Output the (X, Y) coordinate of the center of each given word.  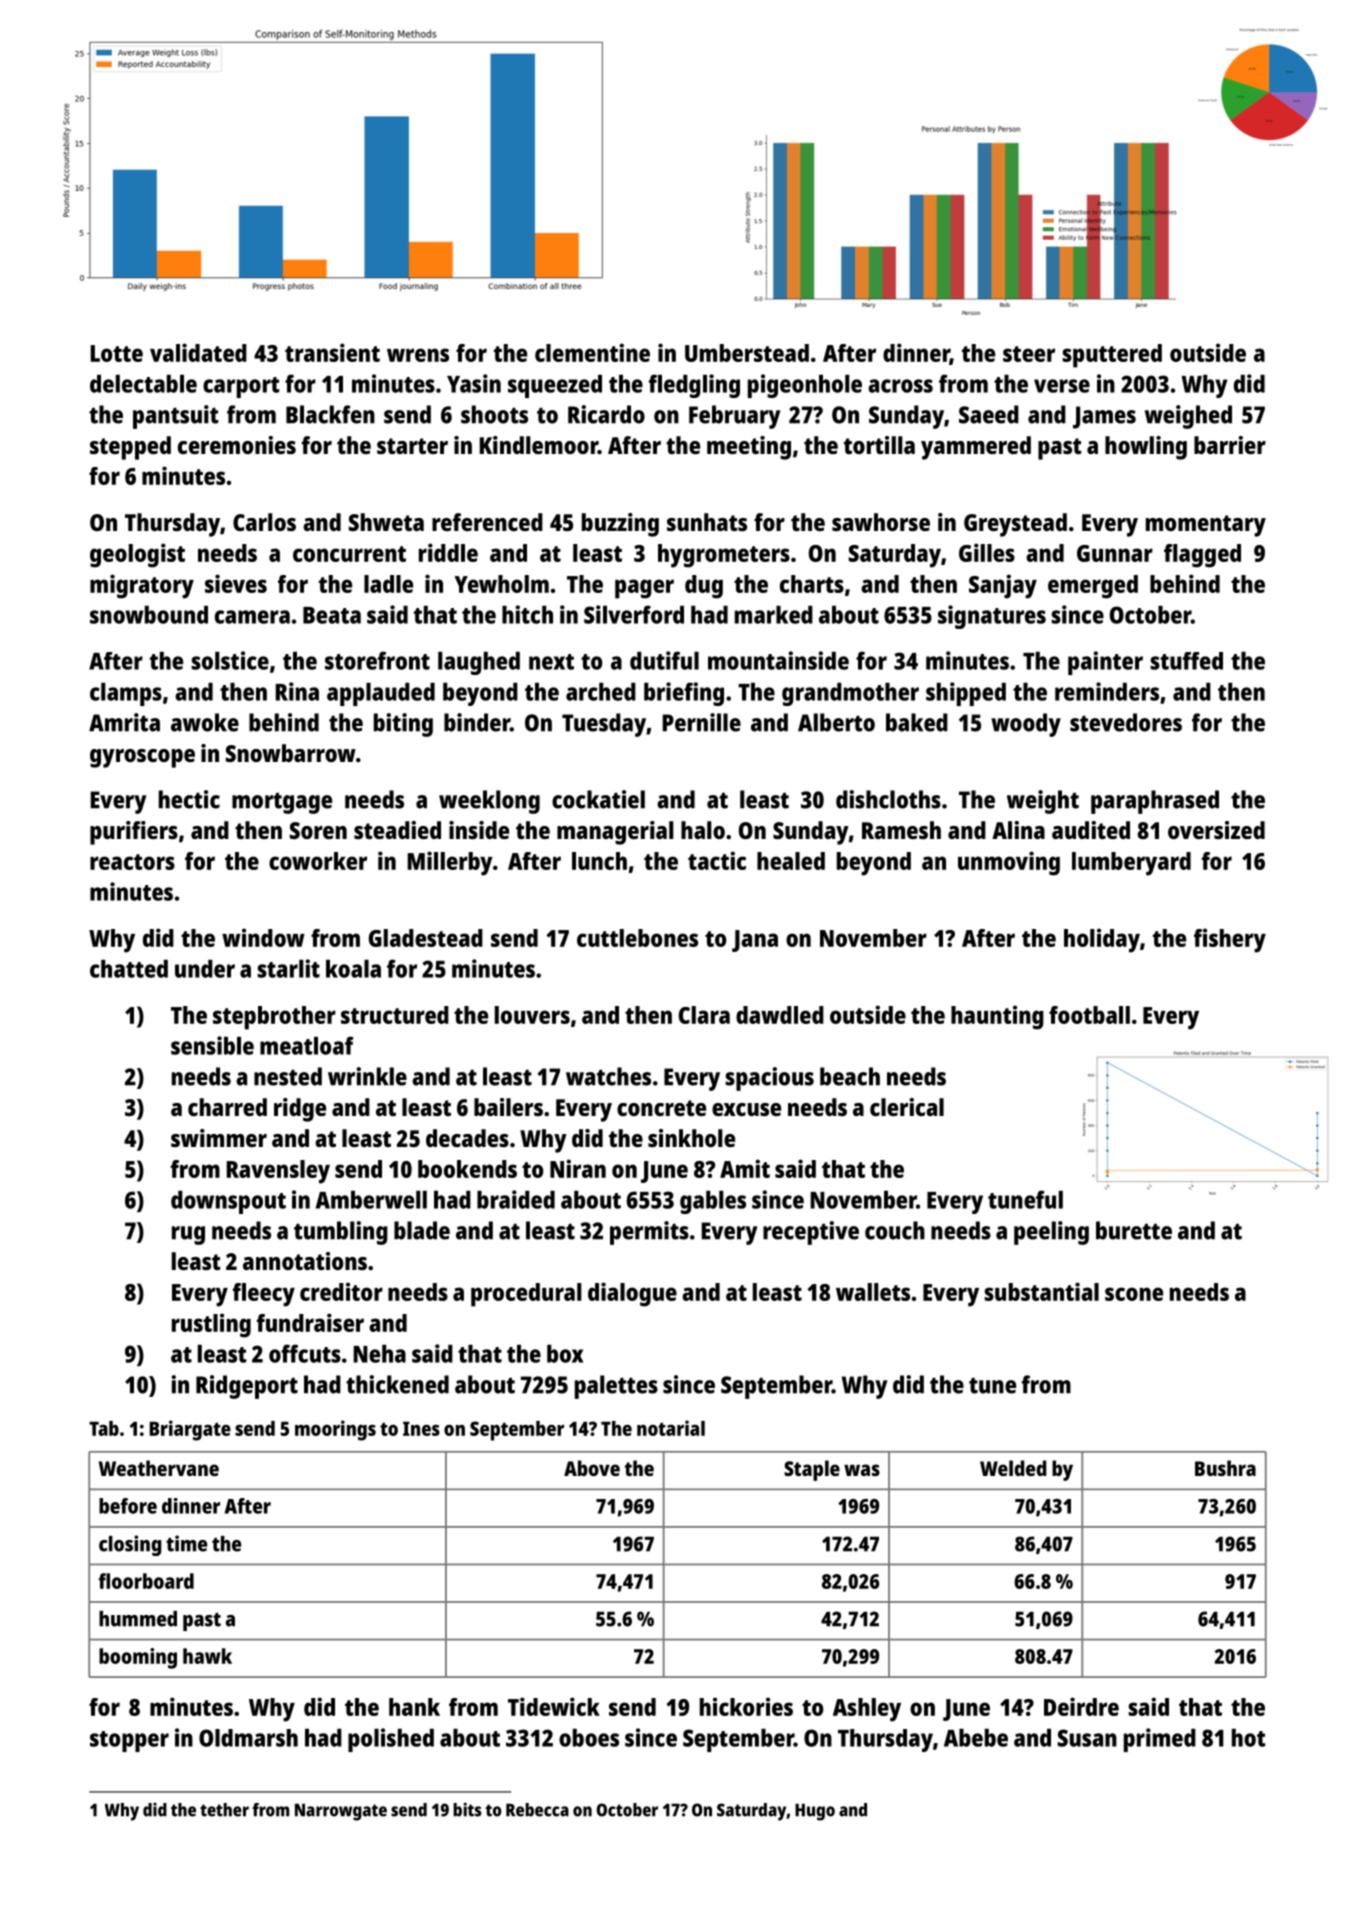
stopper (129, 1741)
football (1089, 1015)
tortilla (879, 445)
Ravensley (278, 1172)
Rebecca (537, 1810)
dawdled (780, 1015)
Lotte (116, 353)
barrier (1230, 445)
